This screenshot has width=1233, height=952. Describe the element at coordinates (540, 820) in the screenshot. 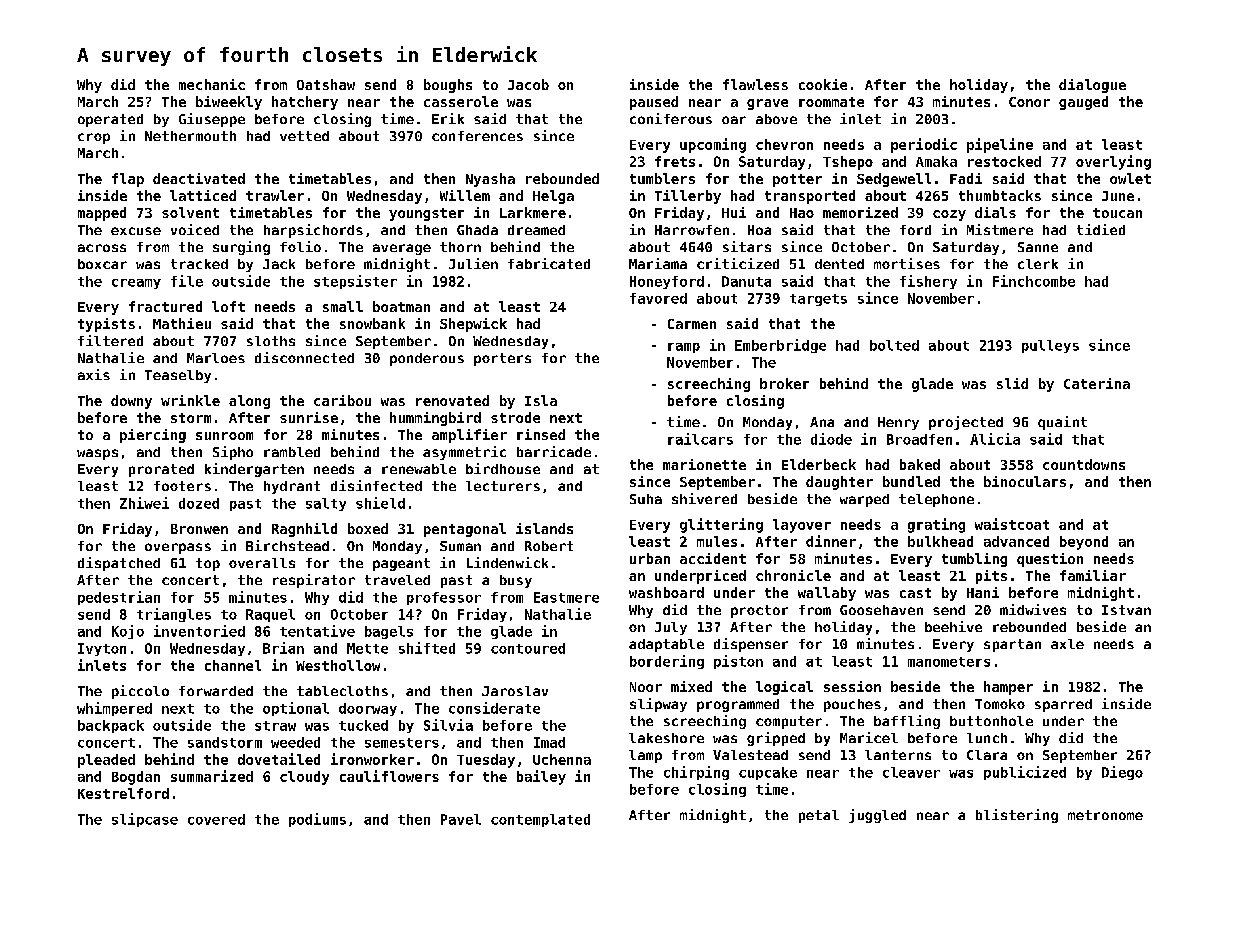

I see `contemplated` at that location.
